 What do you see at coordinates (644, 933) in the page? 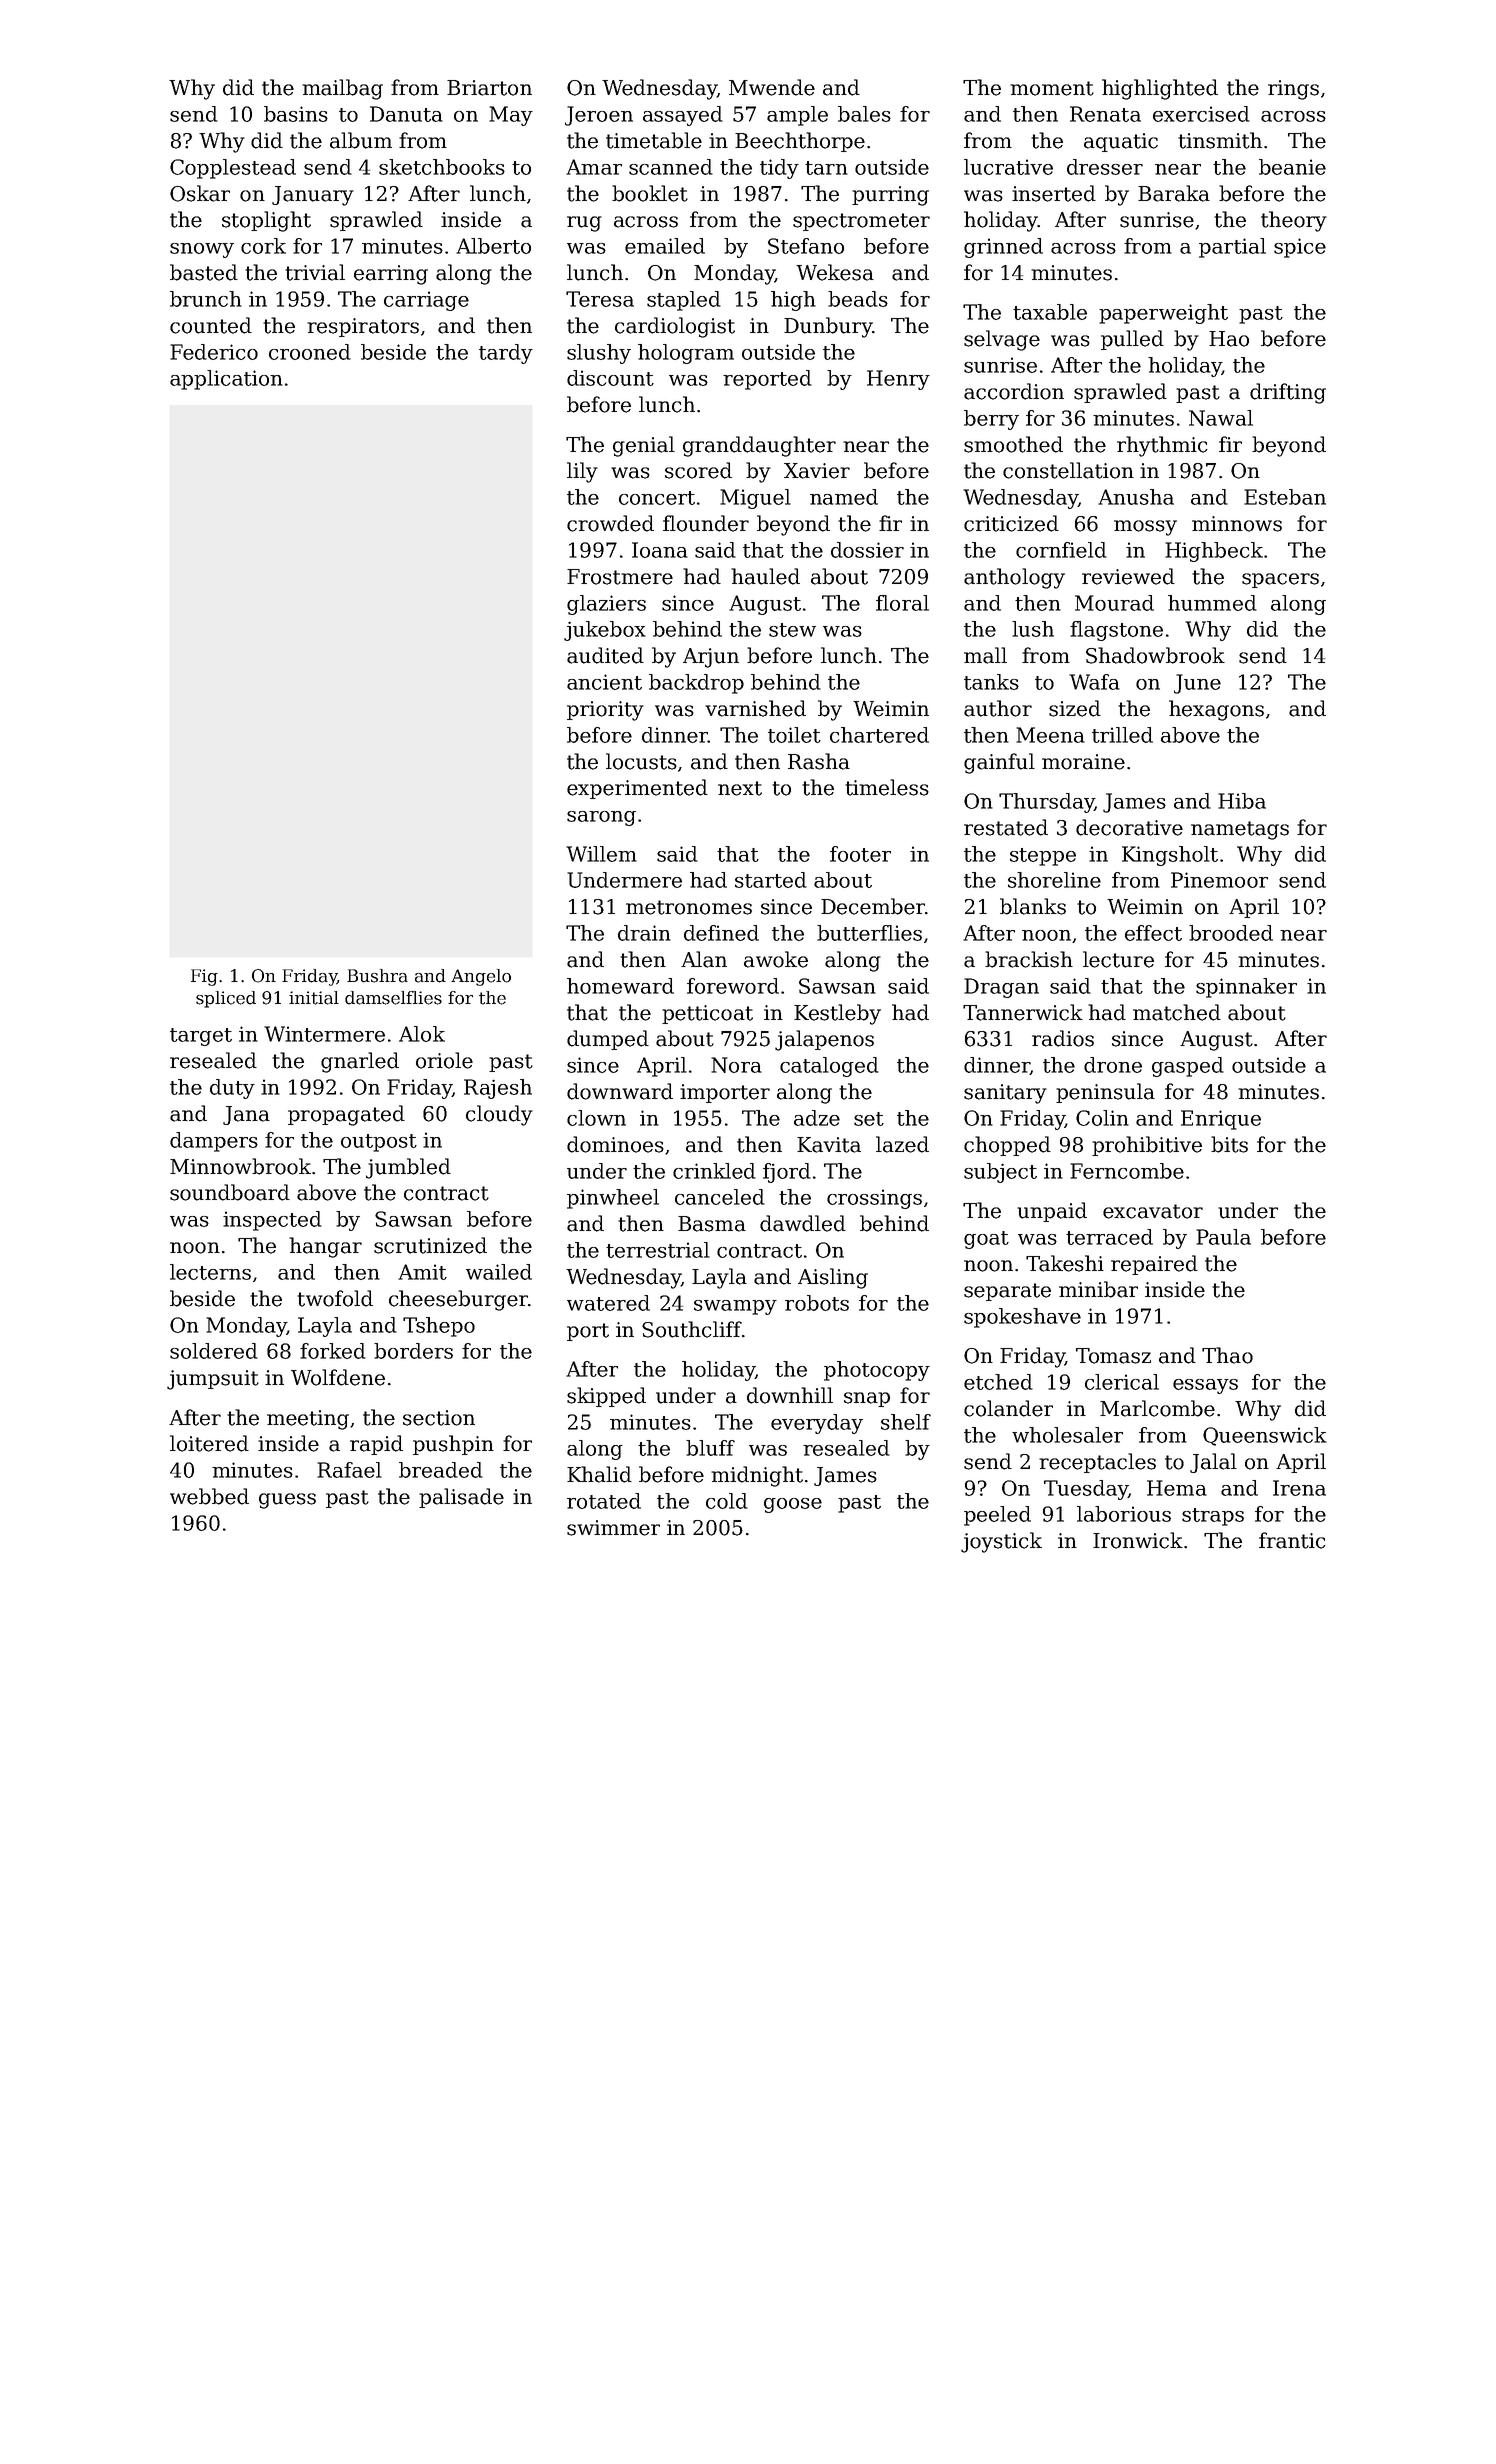
I see `drain` at bounding box center [644, 933].
